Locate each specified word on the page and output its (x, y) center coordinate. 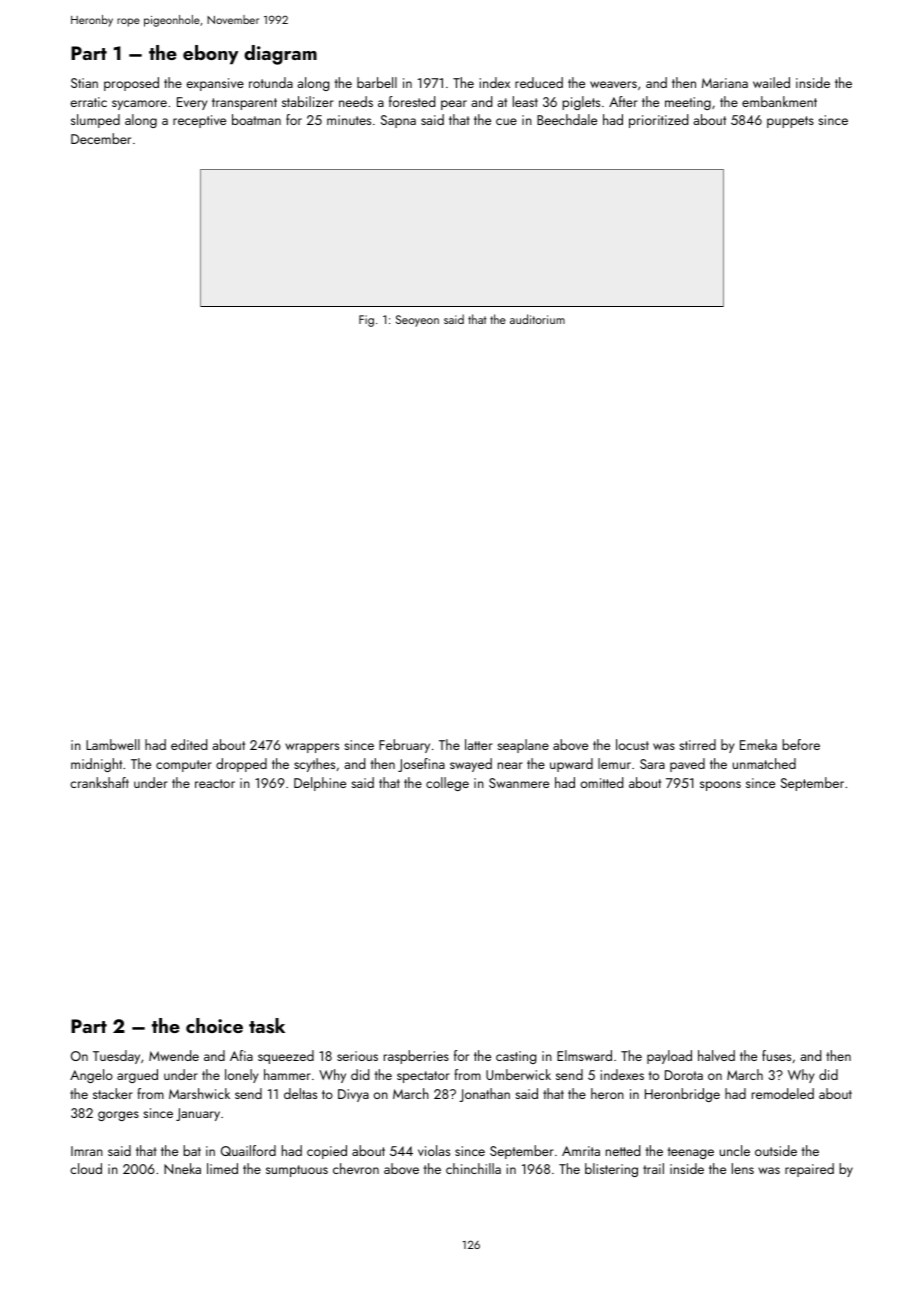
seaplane (523, 746)
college (447, 784)
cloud (86, 1168)
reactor (215, 783)
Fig (366, 321)
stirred (697, 744)
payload (669, 1057)
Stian (84, 83)
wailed (771, 82)
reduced (539, 82)
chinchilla (473, 1168)
